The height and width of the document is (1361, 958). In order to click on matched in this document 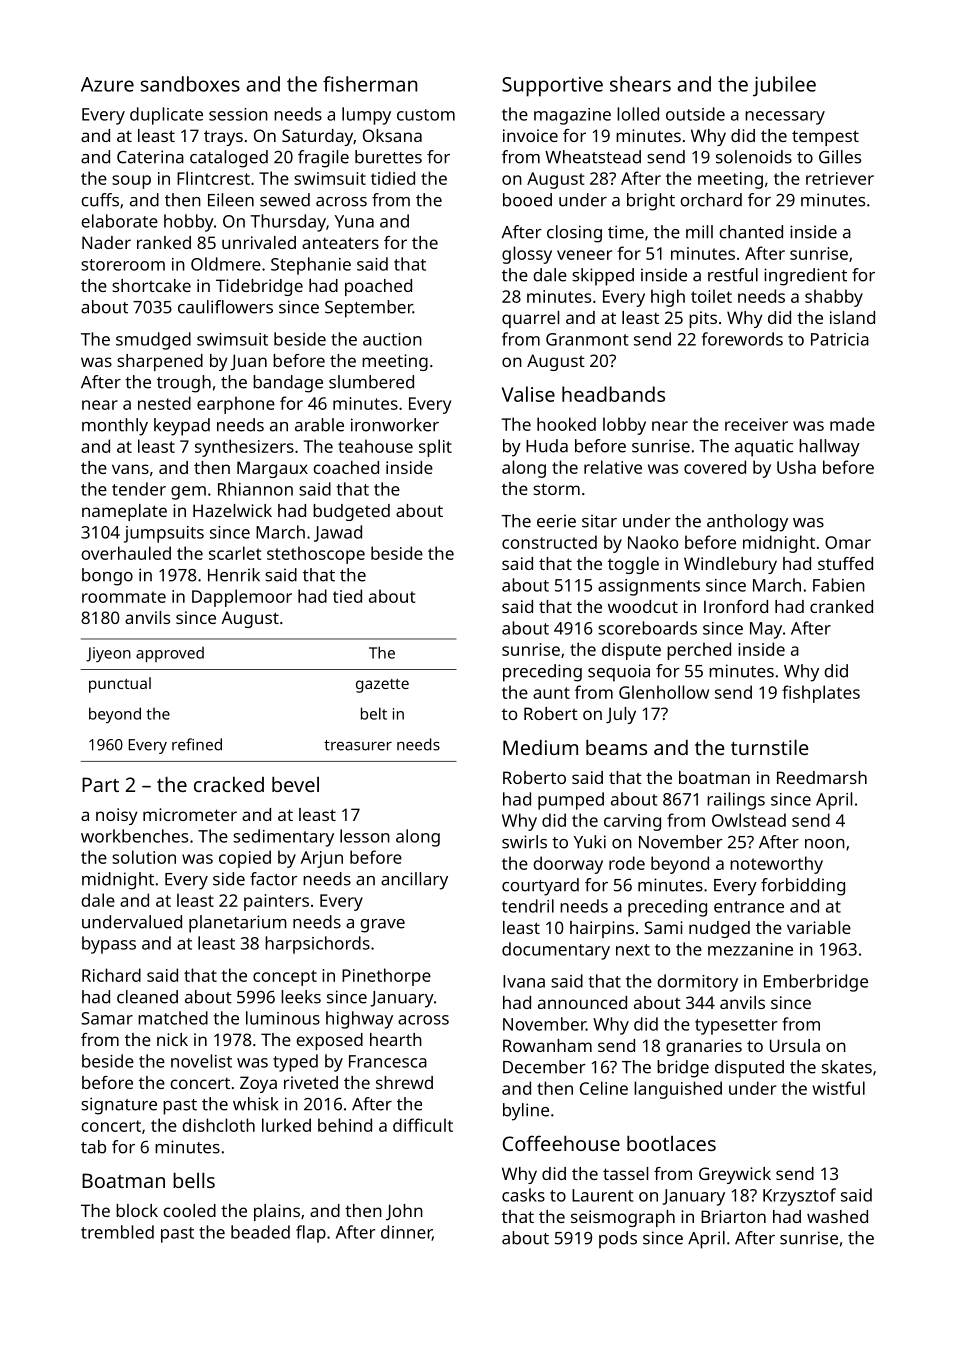, I will do `click(173, 1018)`.
